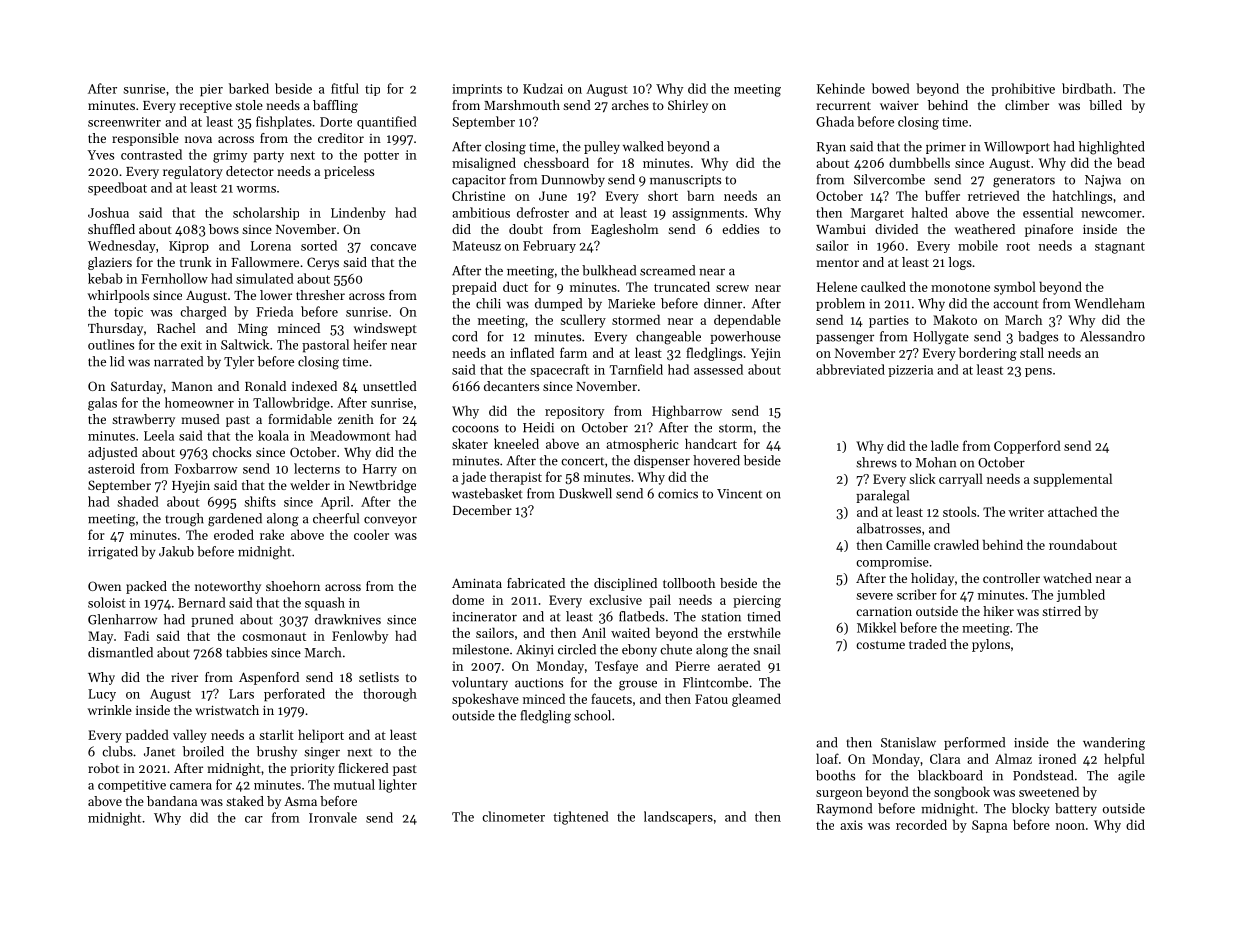  What do you see at coordinates (482, 510) in the screenshot?
I see `December` at bounding box center [482, 510].
